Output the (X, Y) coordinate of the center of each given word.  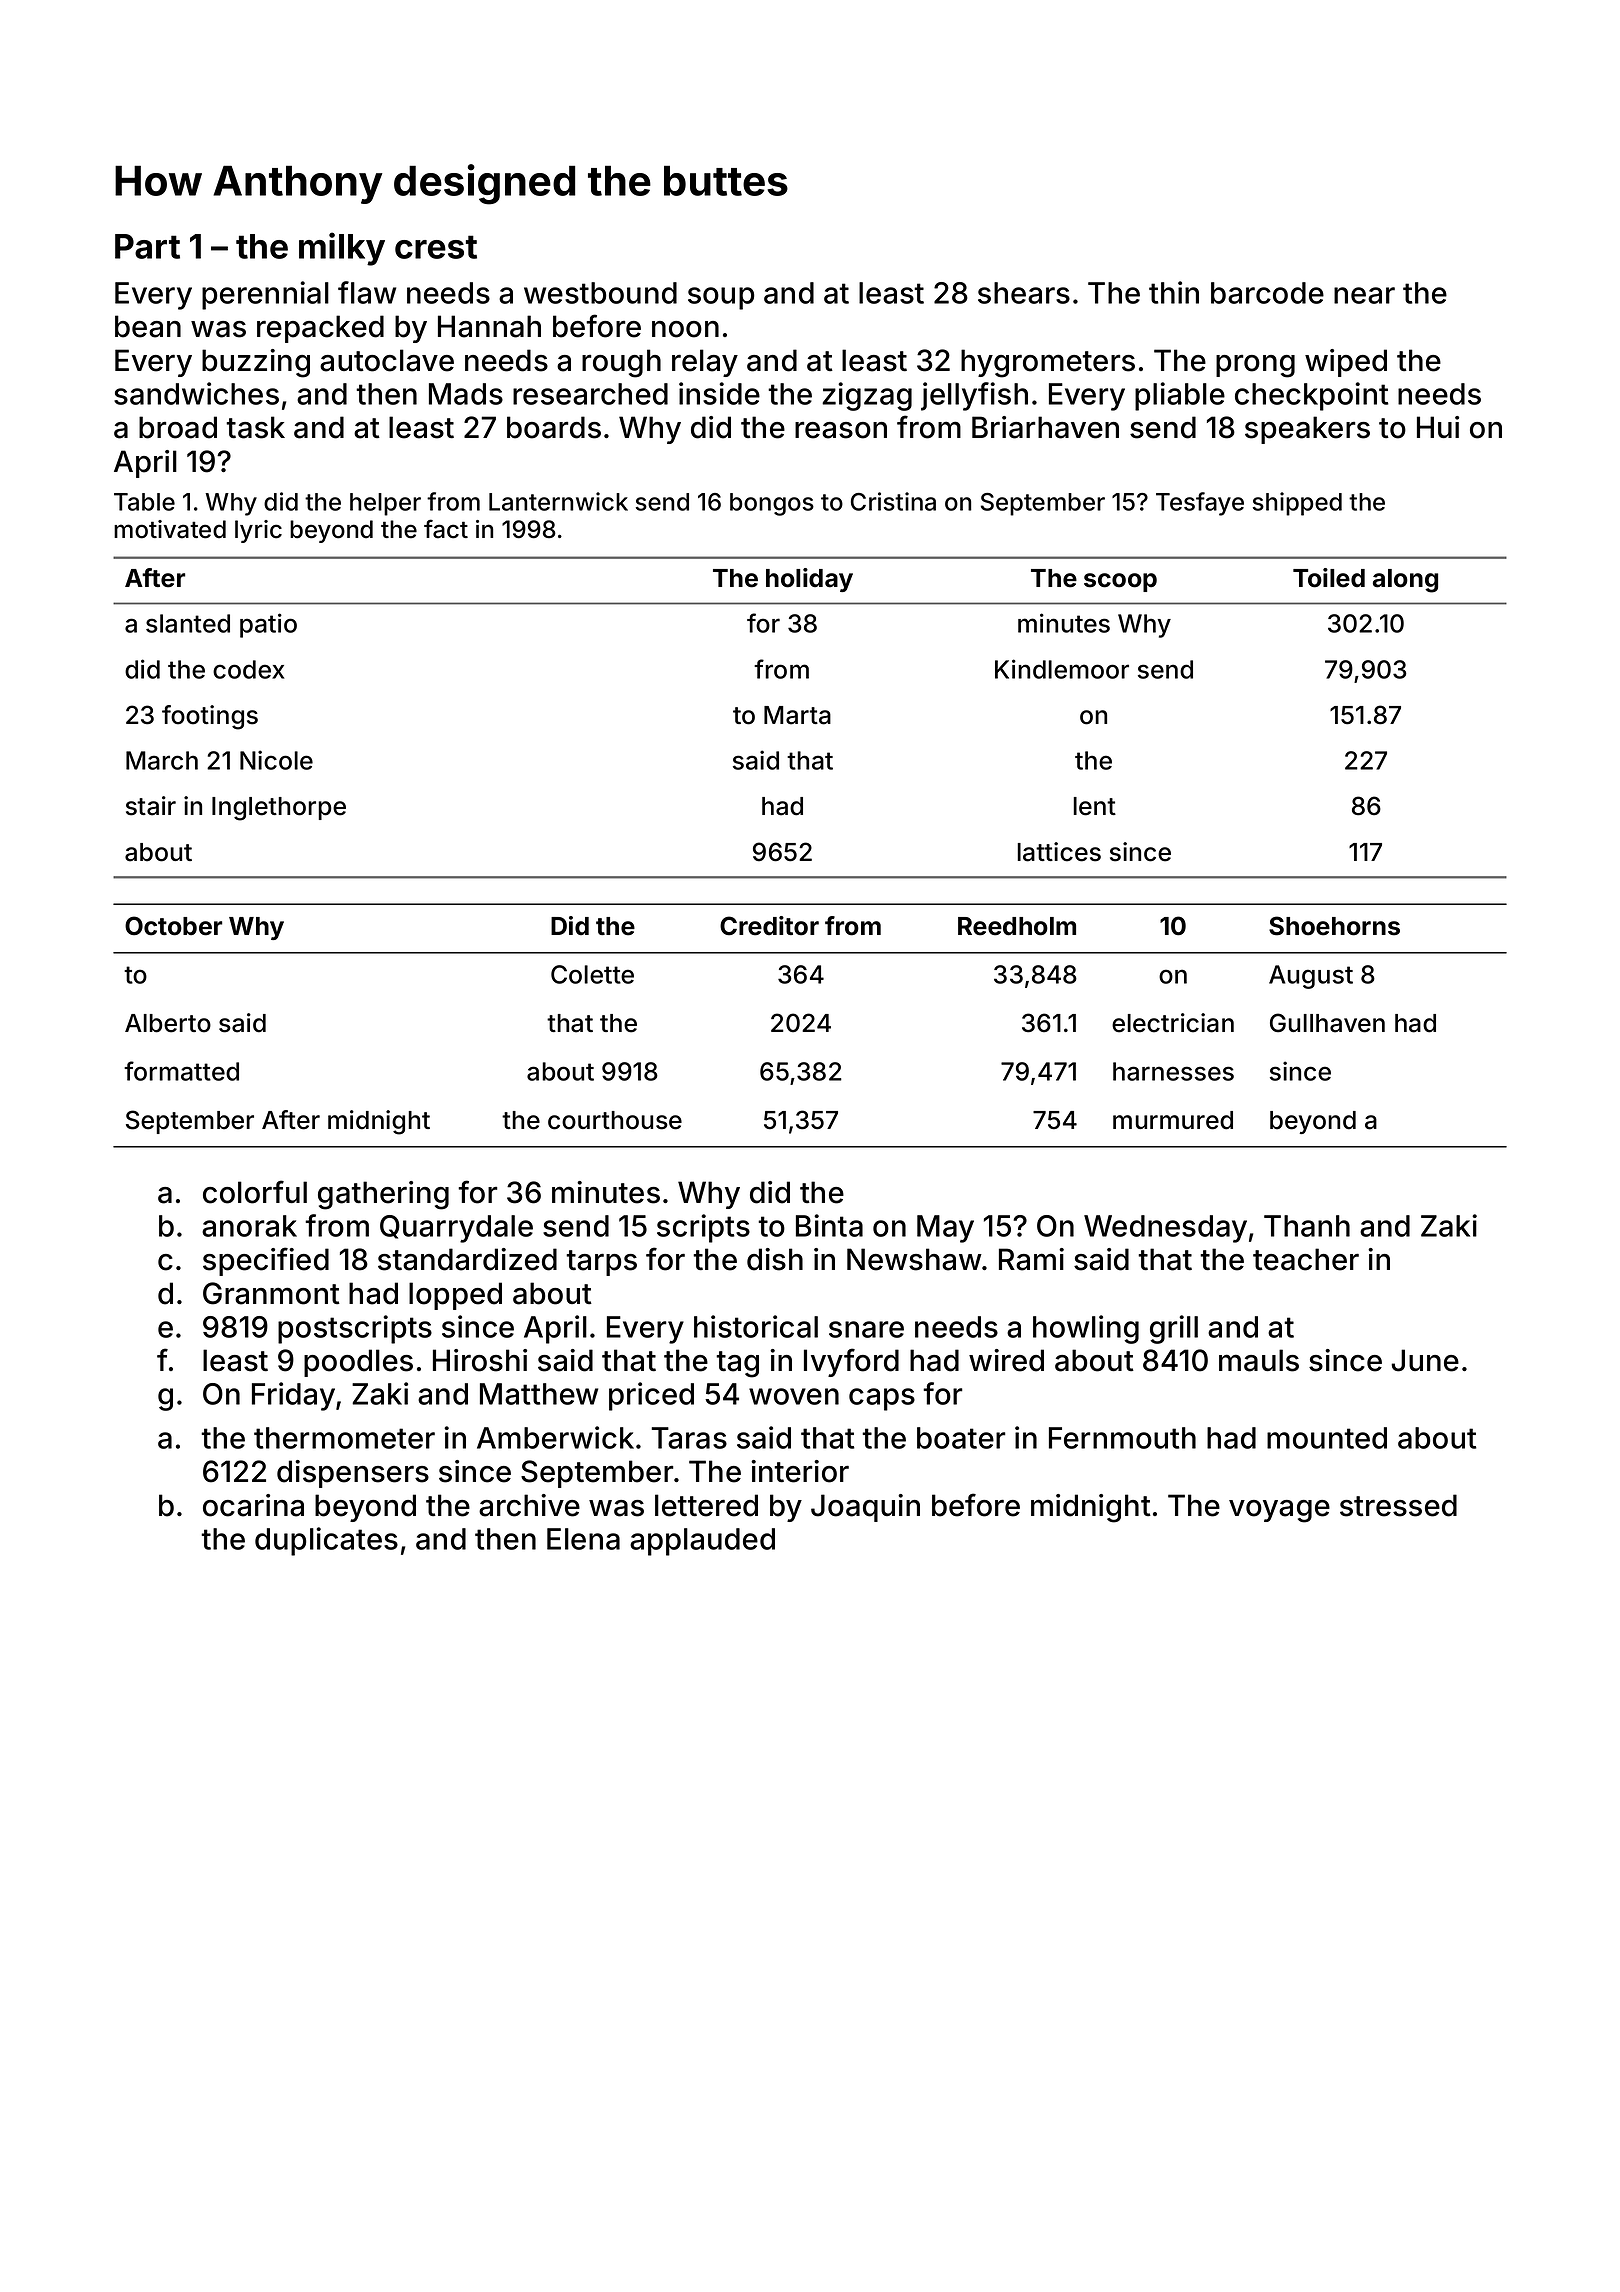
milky (342, 249)
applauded (702, 1542)
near (1364, 295)
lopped (455, 1296)
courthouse (615, 1120)
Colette (592, 974)
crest (436, 247)
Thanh (1307, 1226)
